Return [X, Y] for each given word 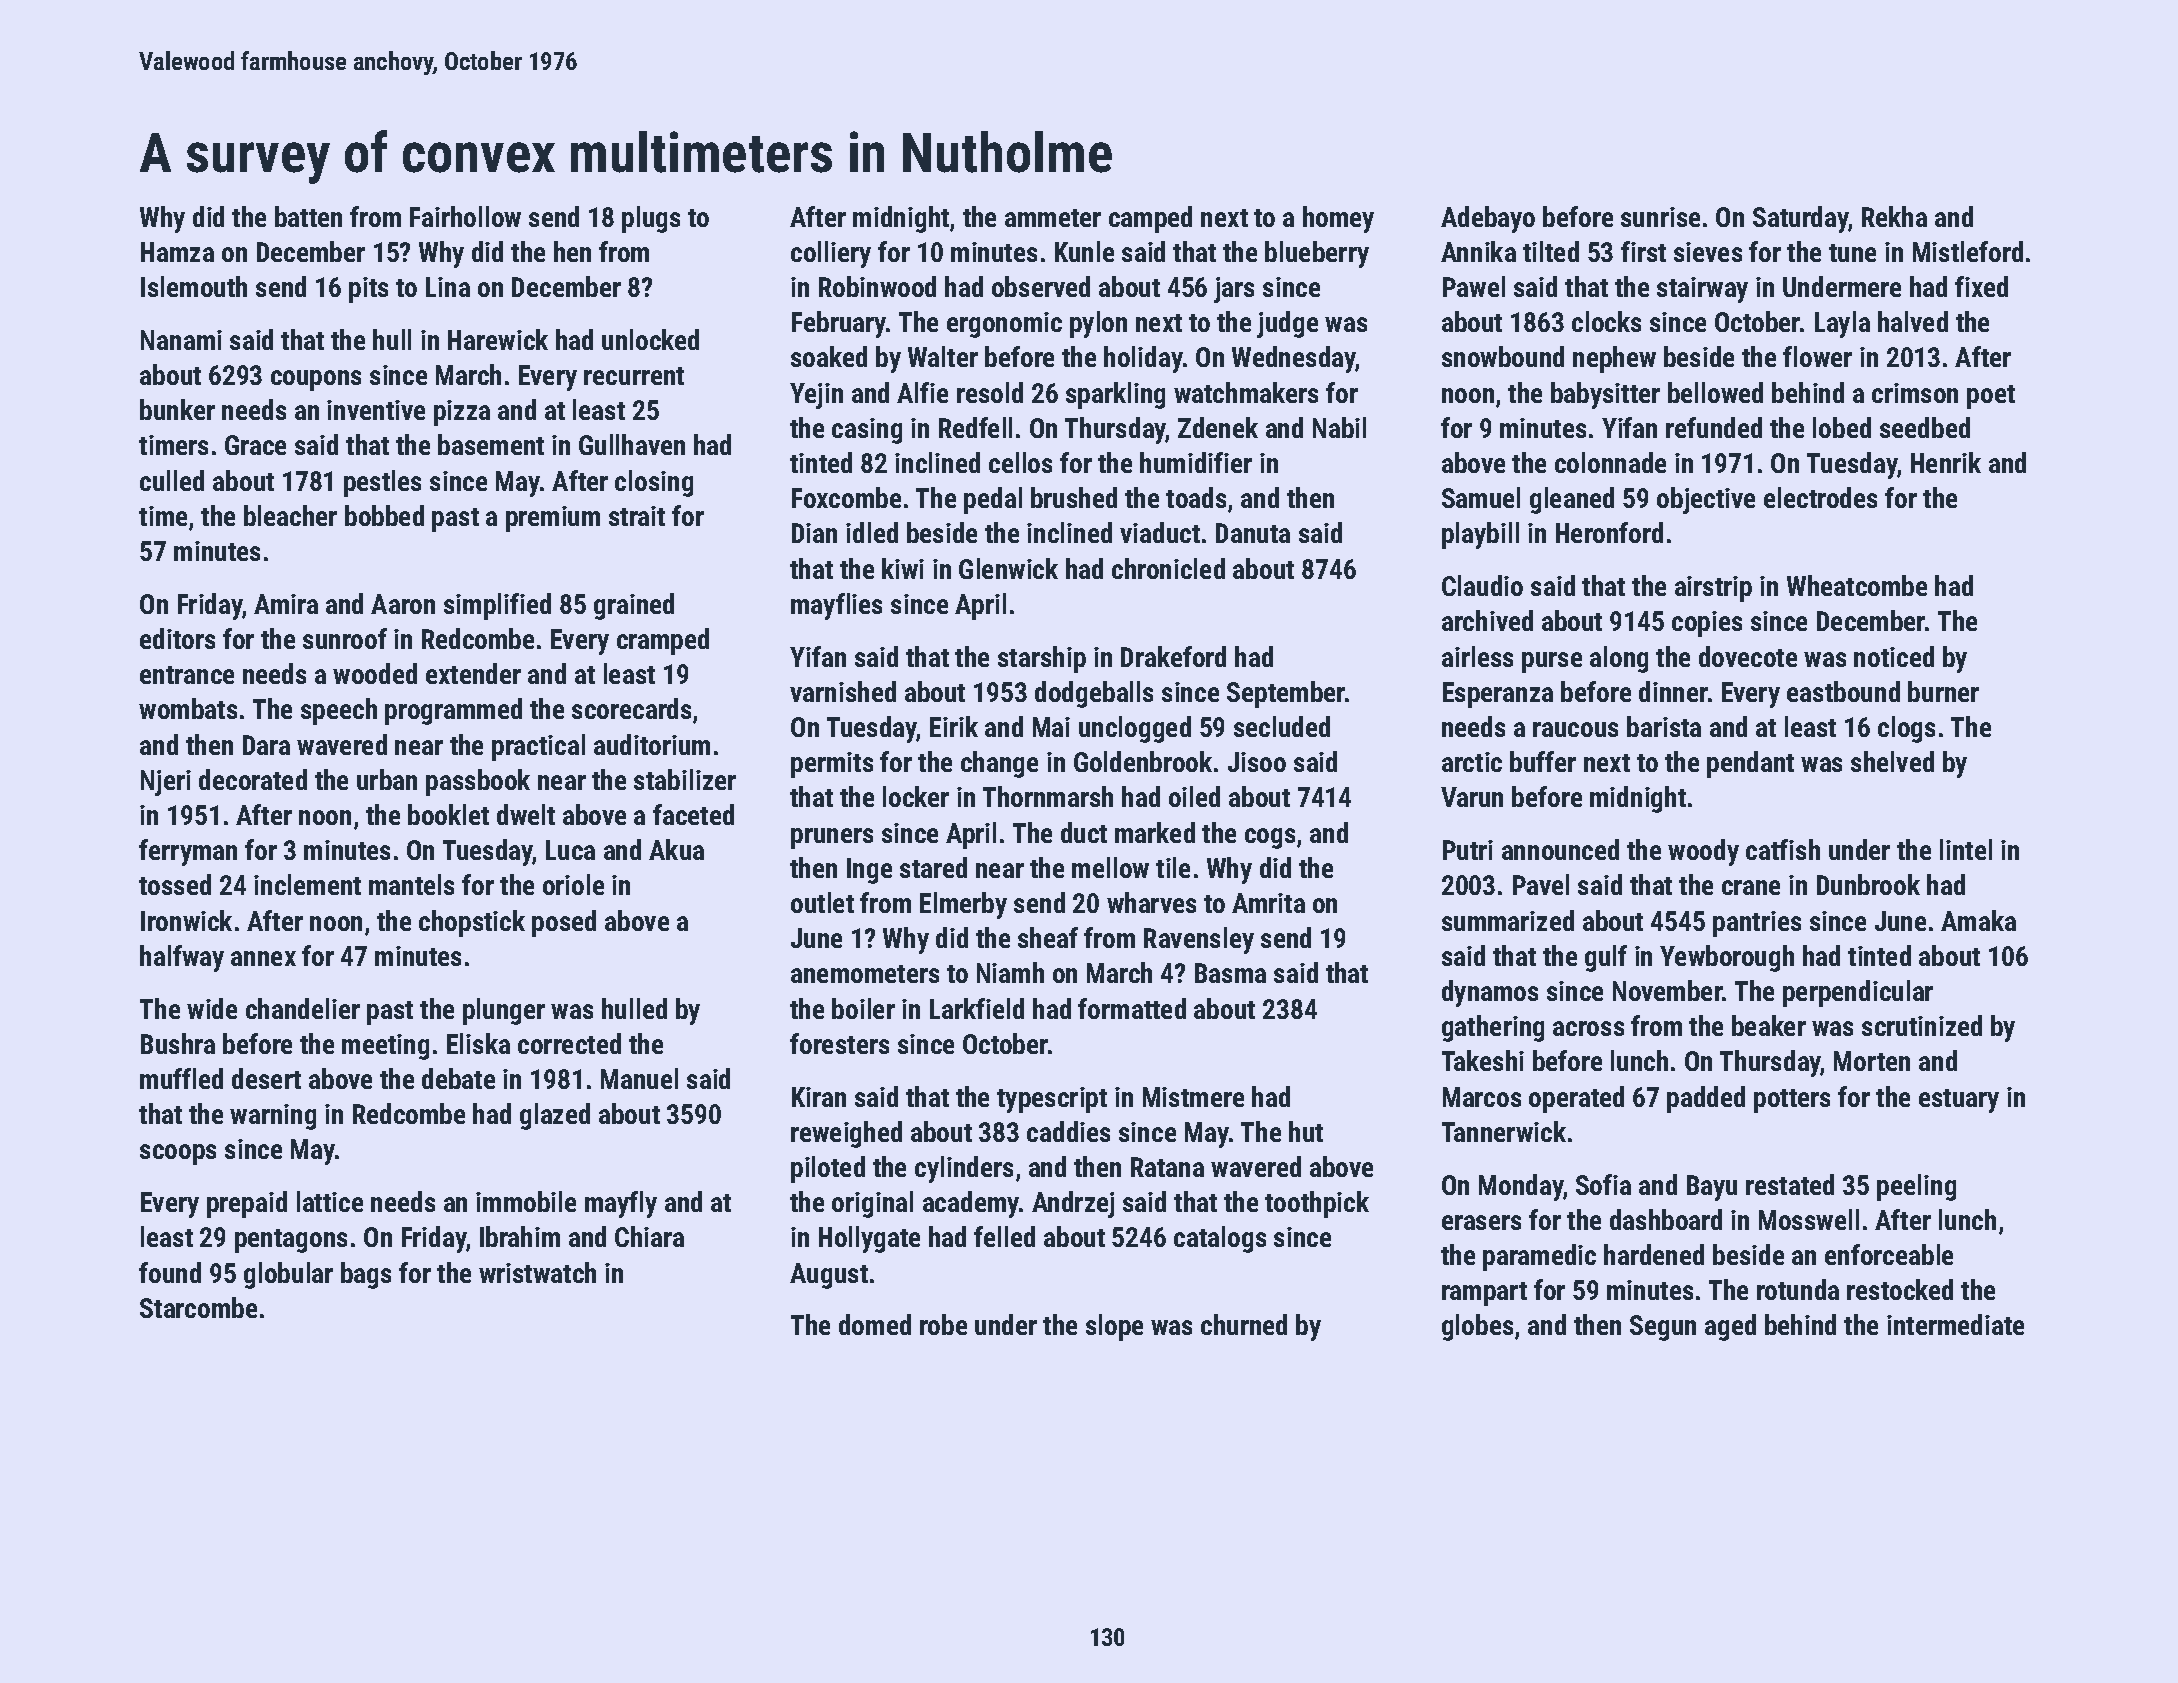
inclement [307, 884]
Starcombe [198, 1307]
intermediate [1955, 1324]
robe [943, 1324]
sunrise [1660, 217]
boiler [863, 1008]
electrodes [1820, 497]
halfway [182, 958]
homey [1338, 219]
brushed [1074, 497]
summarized [1508, 920]
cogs [1270, 838]
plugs [651, 219]
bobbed [384, 515]
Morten [1872, 1061]
